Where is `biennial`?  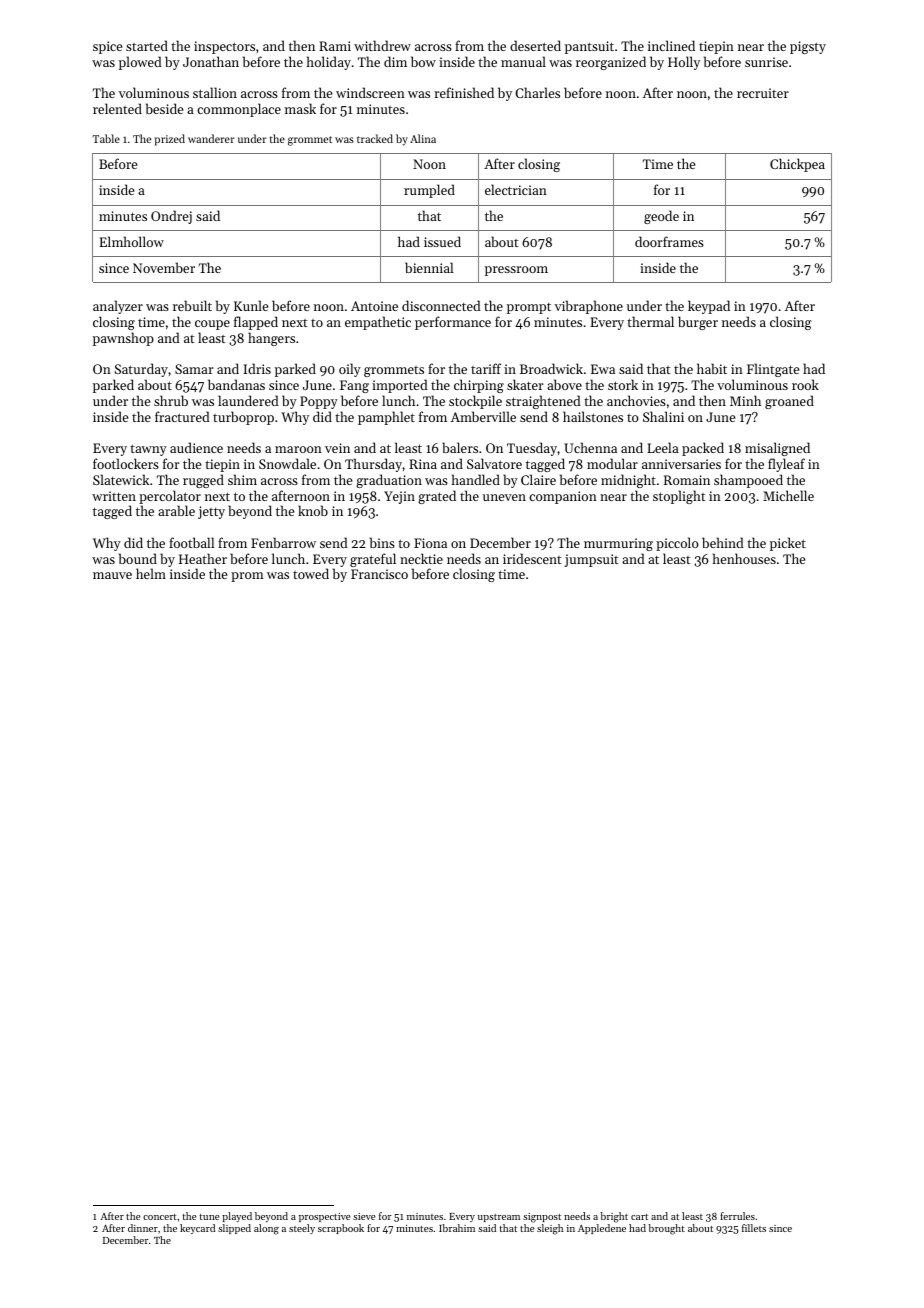 biennial is located at coordinates (429, 267).
